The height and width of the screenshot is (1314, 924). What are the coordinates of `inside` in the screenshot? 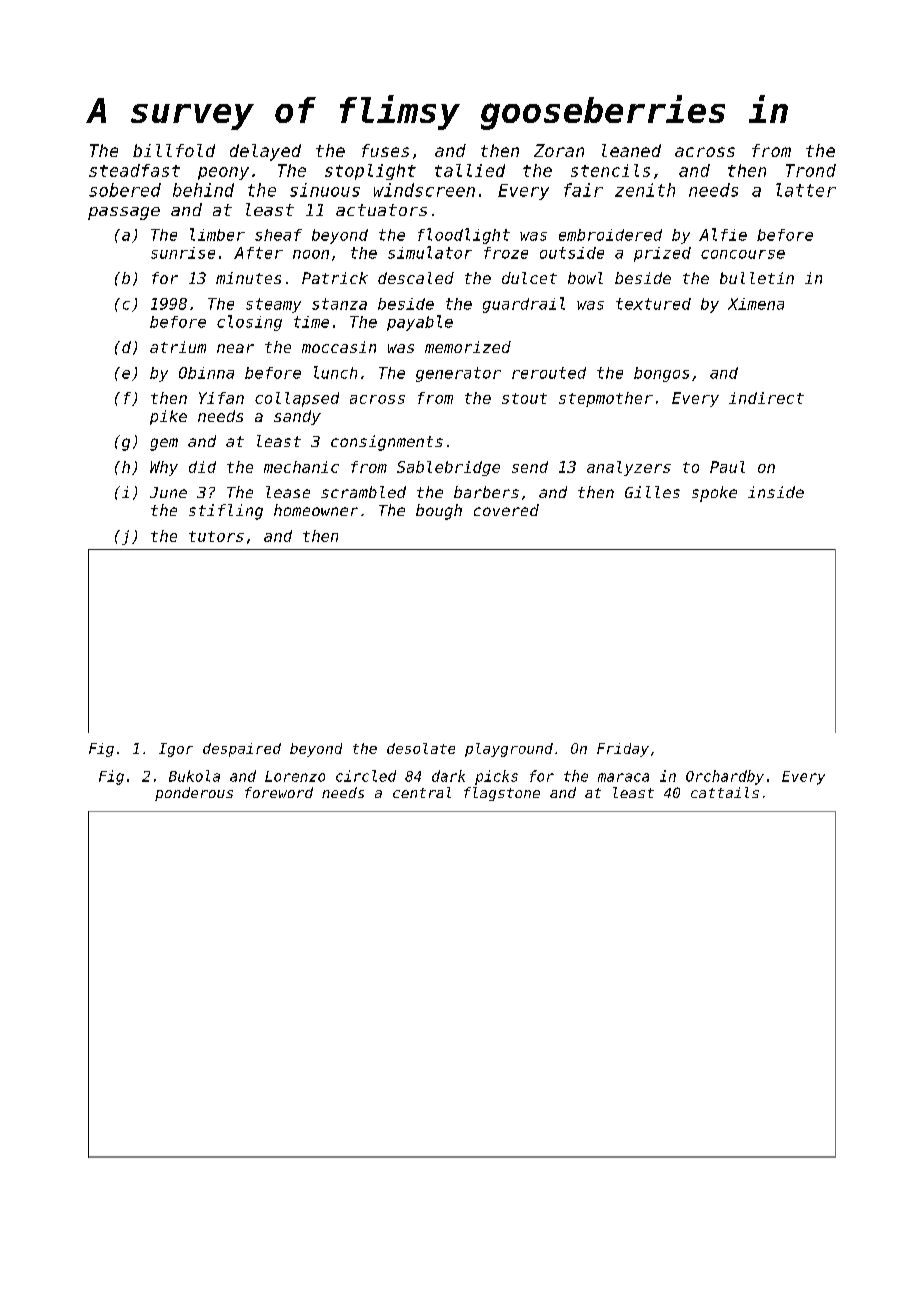 It's located at (776, 492).
